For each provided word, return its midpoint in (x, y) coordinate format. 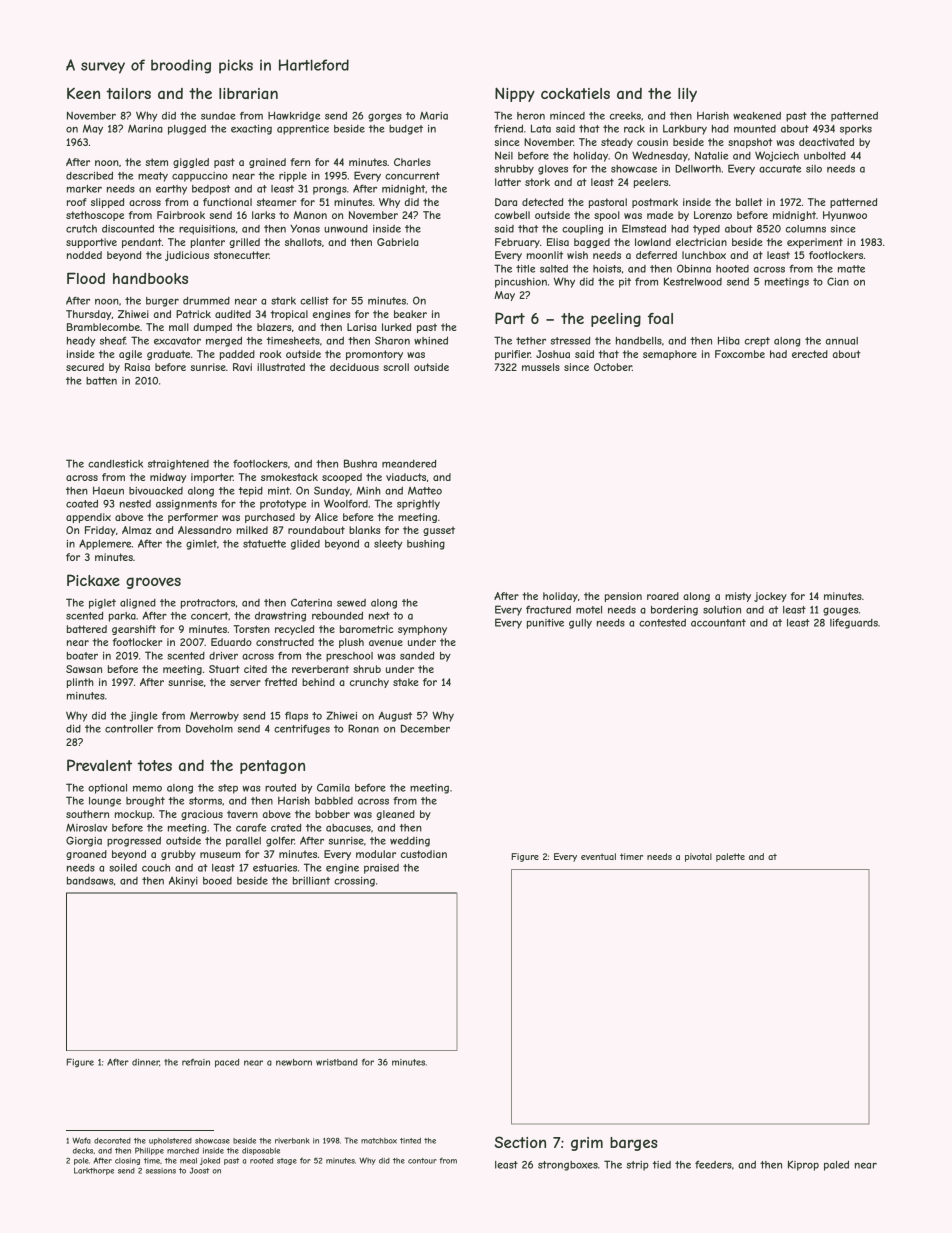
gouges (840, 611)
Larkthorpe (94, 1171)
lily (687, 95)
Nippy (515, 94)
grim (587, 1144)
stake (405, 682)
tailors (128, 93)
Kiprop (803, 1165)
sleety (388, 545)
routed (280, 787)
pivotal (698, 857)
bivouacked (156, 491)
